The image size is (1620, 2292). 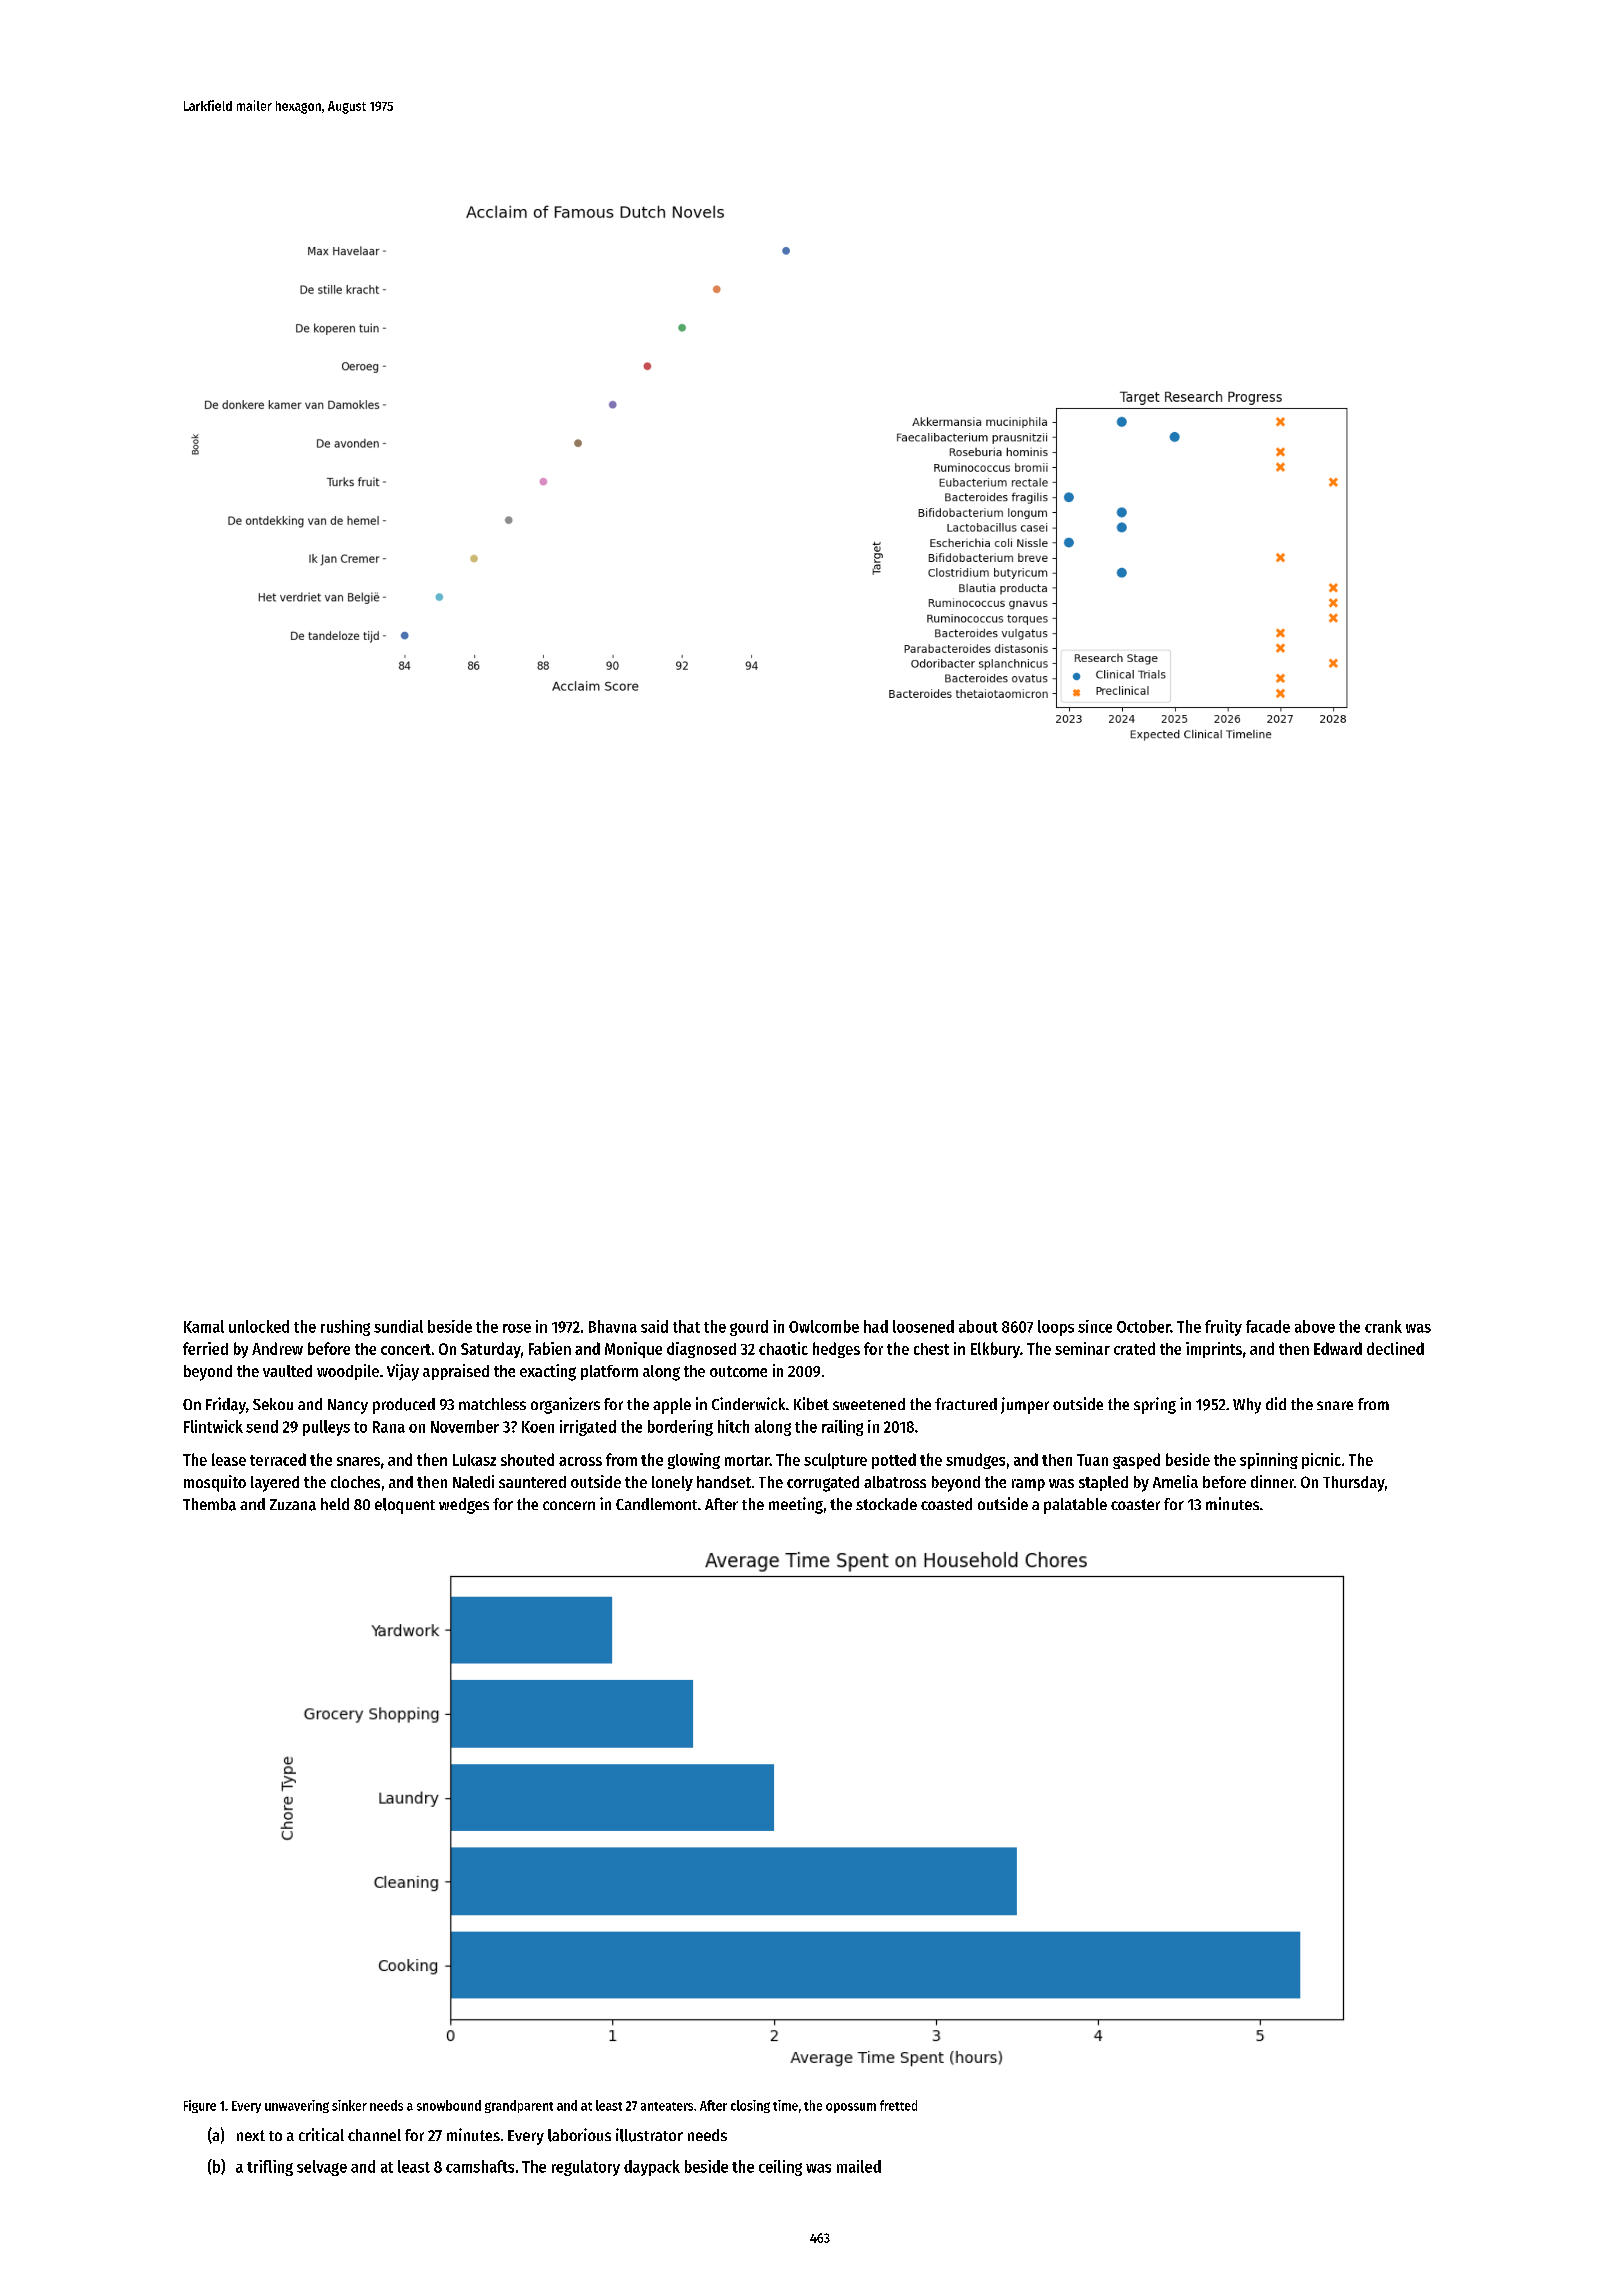 I want to click on Kamal, so click(x=204, y=1326).
